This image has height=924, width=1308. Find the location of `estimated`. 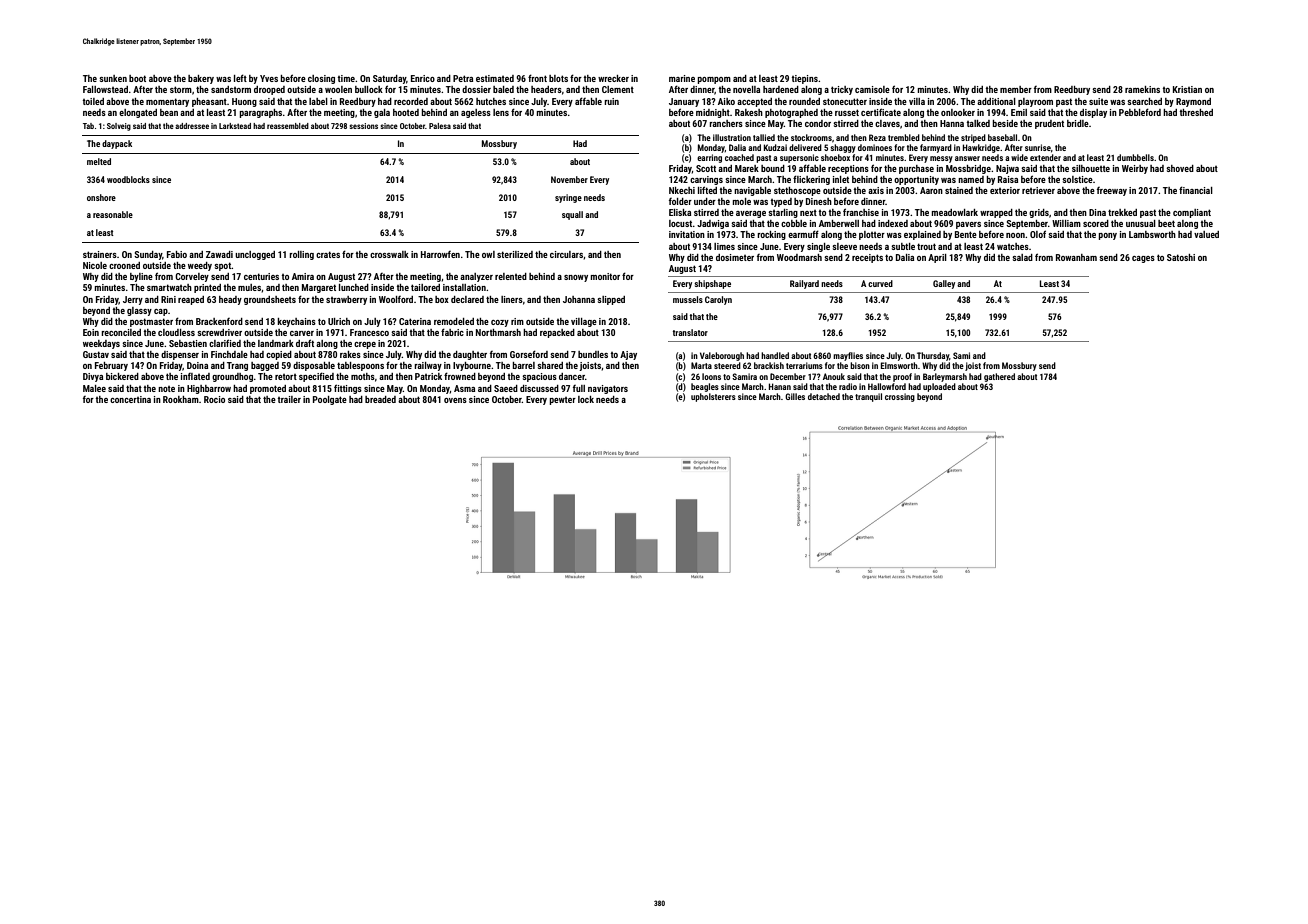

estimated is located at coordinates (495, 78).
